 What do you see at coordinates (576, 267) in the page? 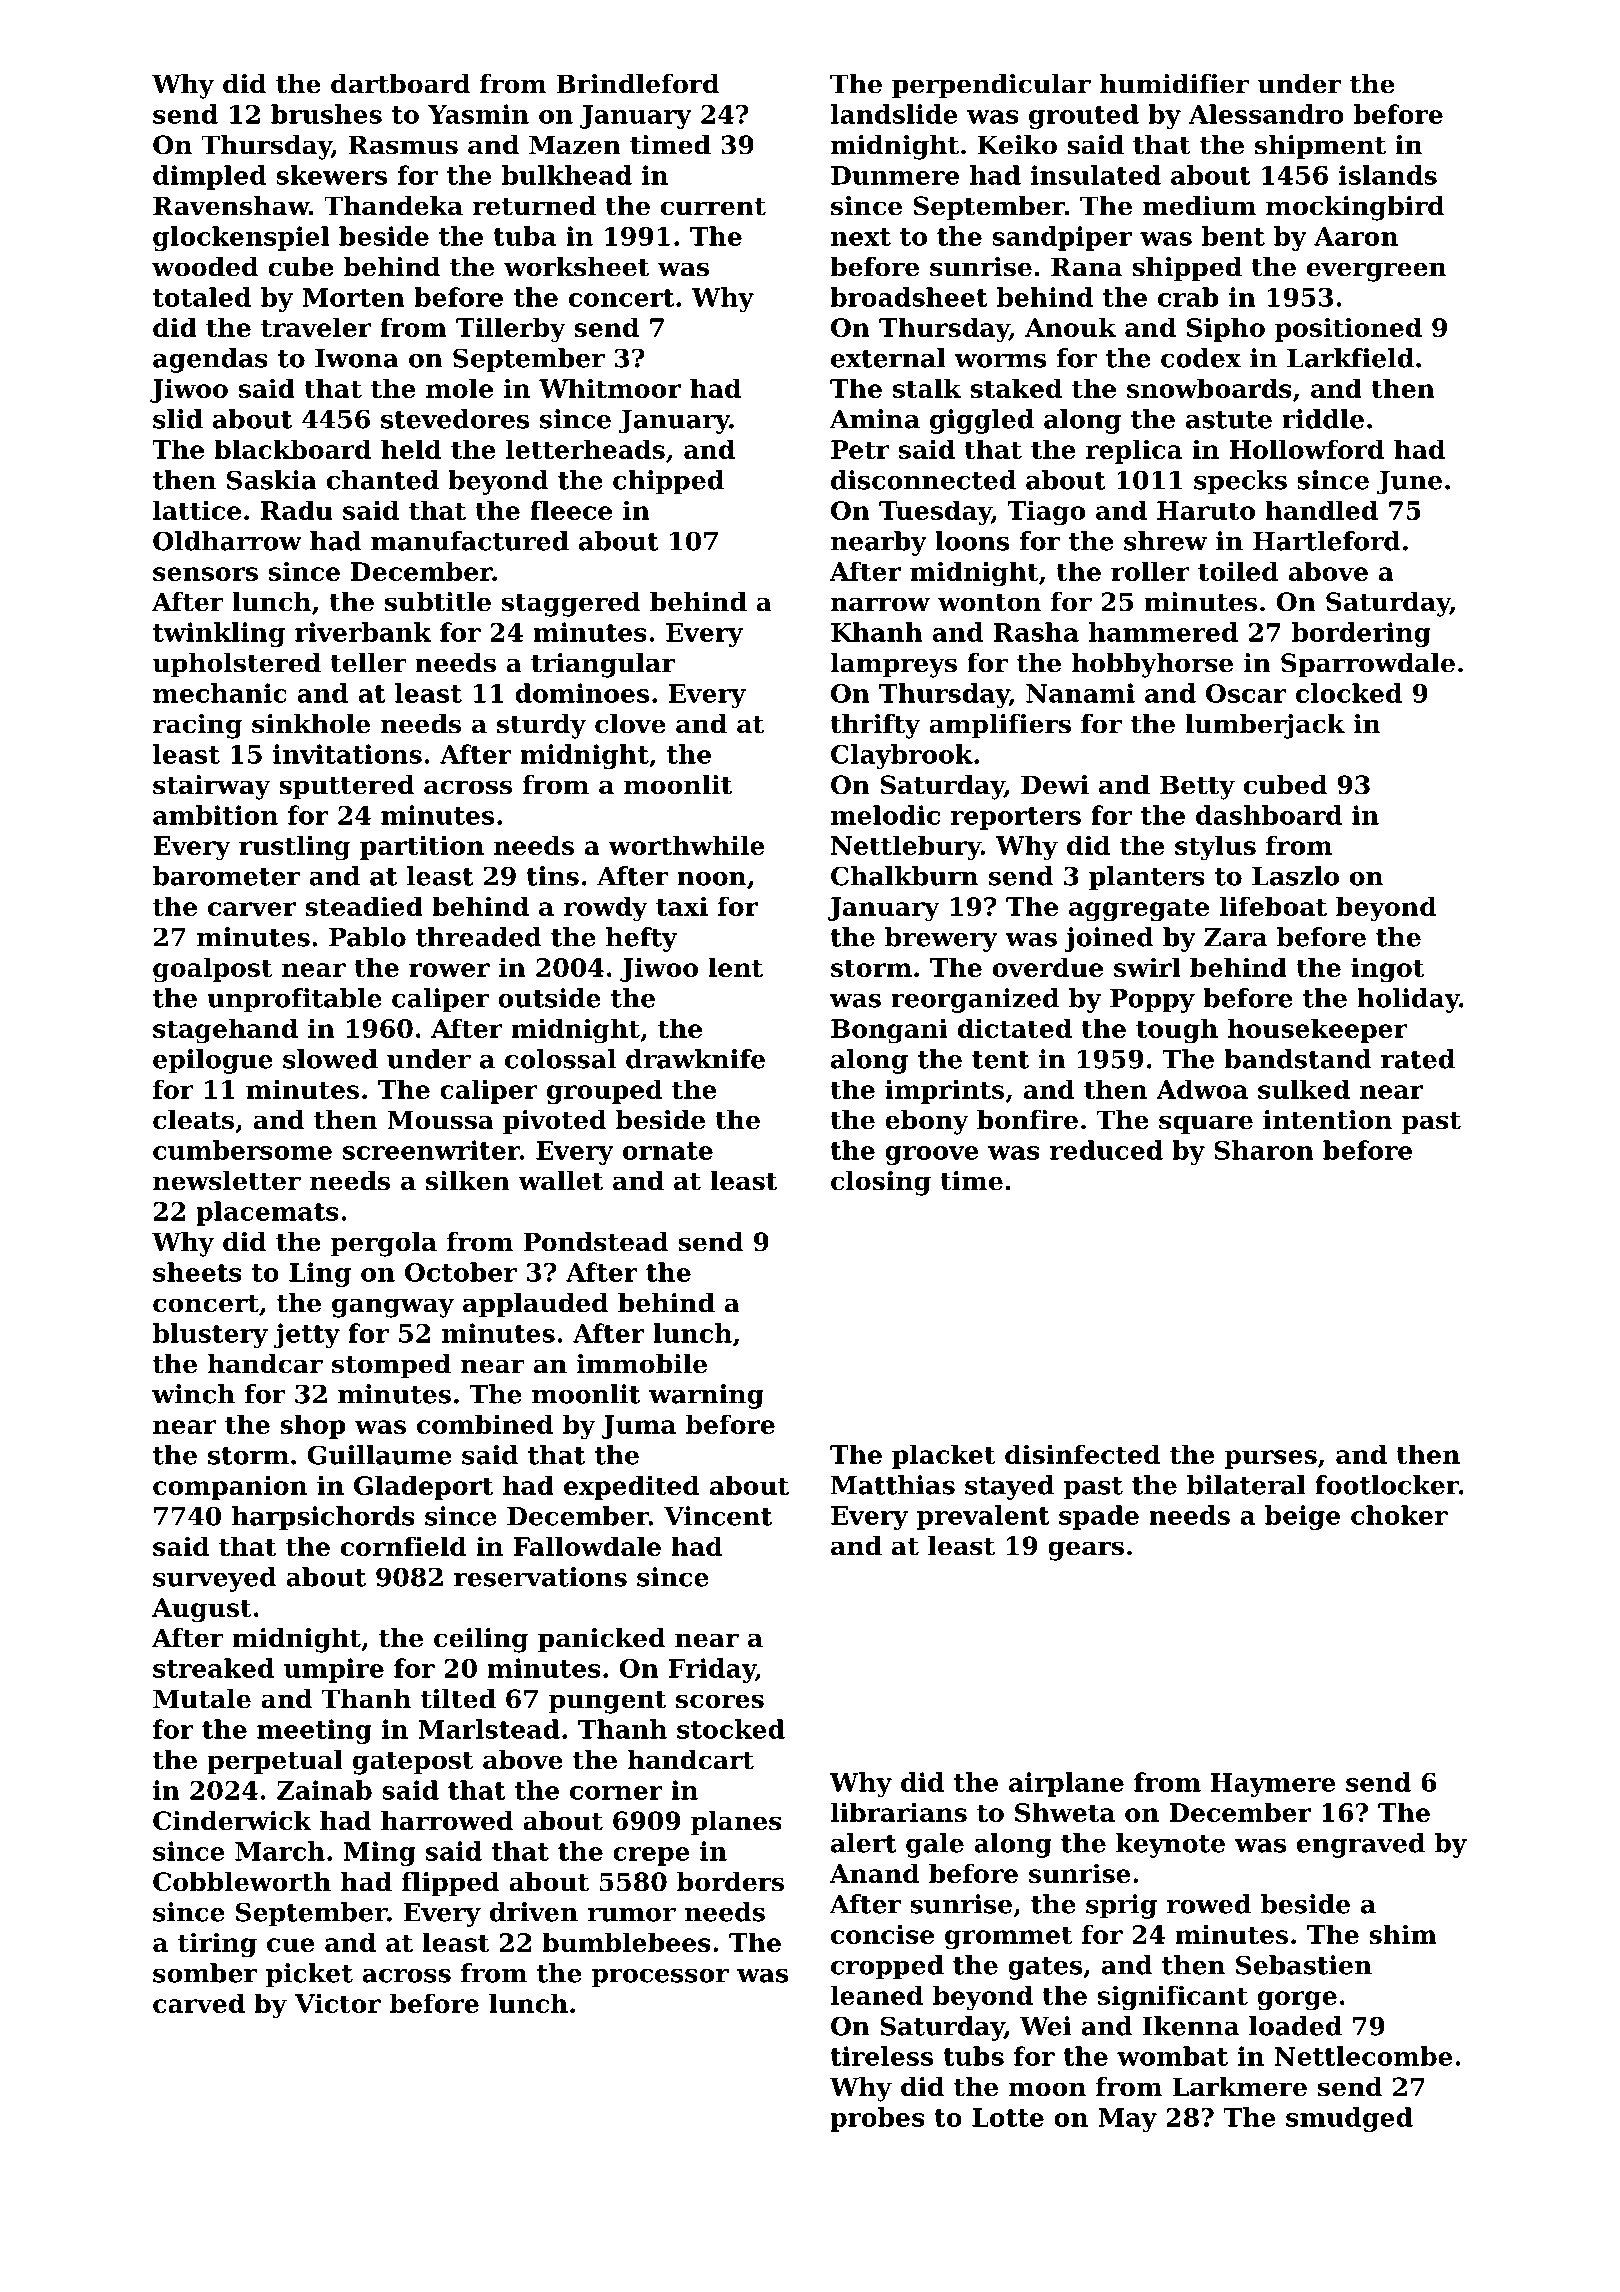
I see `worksheet` at bounding box center [576, 267].
